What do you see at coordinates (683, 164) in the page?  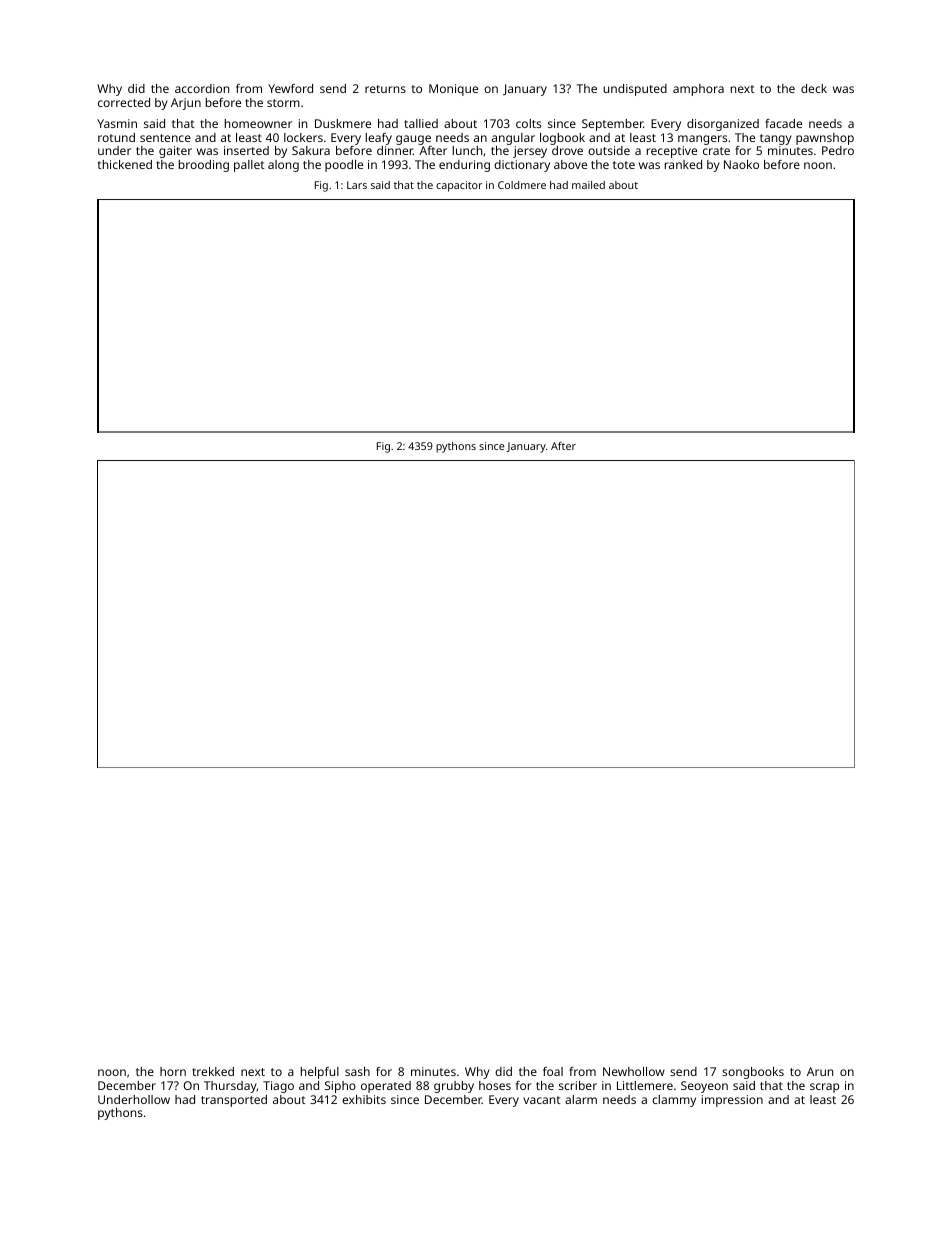 I see `ranked` at bounding box center [683, 164].
